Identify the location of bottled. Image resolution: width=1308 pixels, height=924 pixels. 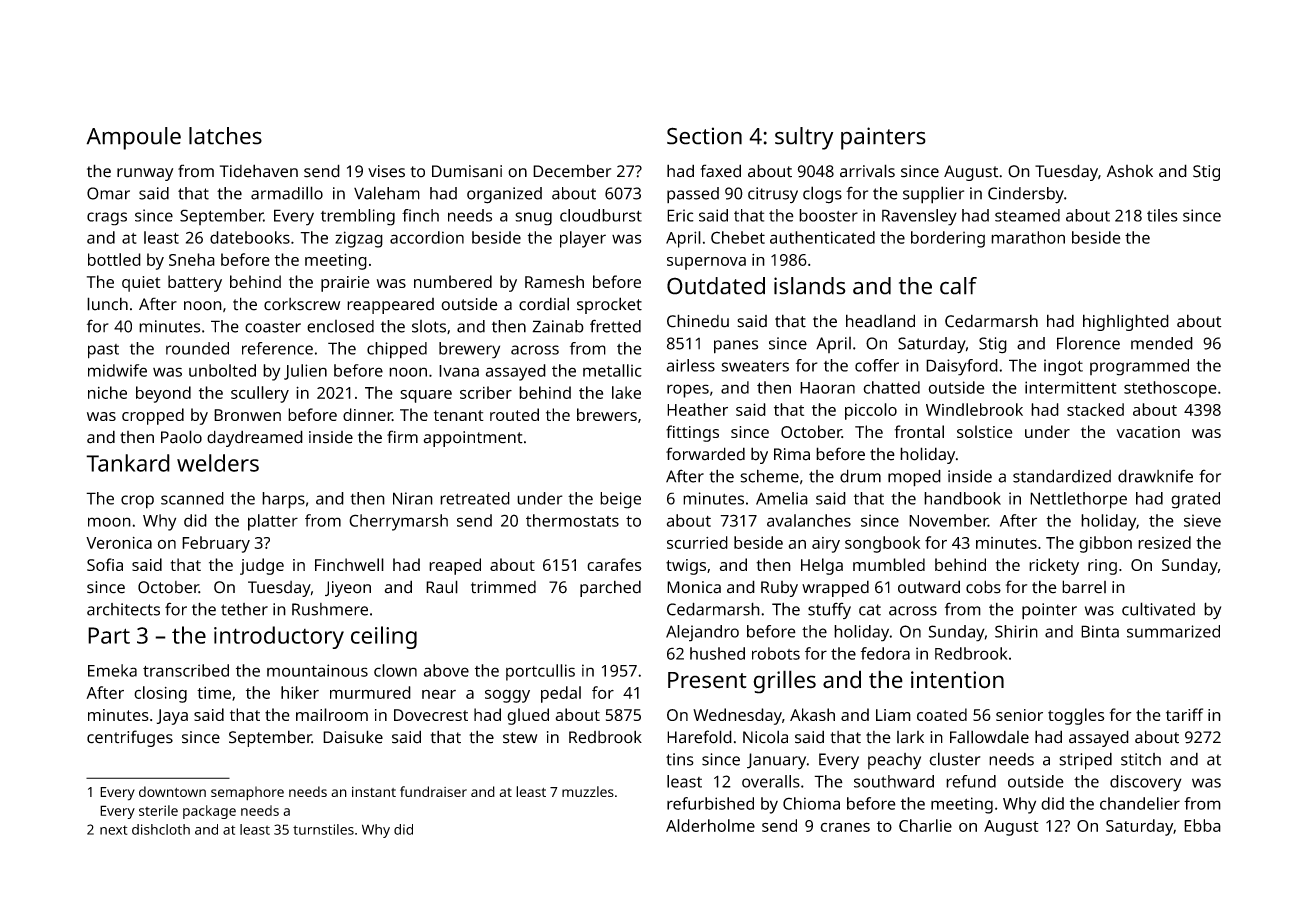
(114, 259).
